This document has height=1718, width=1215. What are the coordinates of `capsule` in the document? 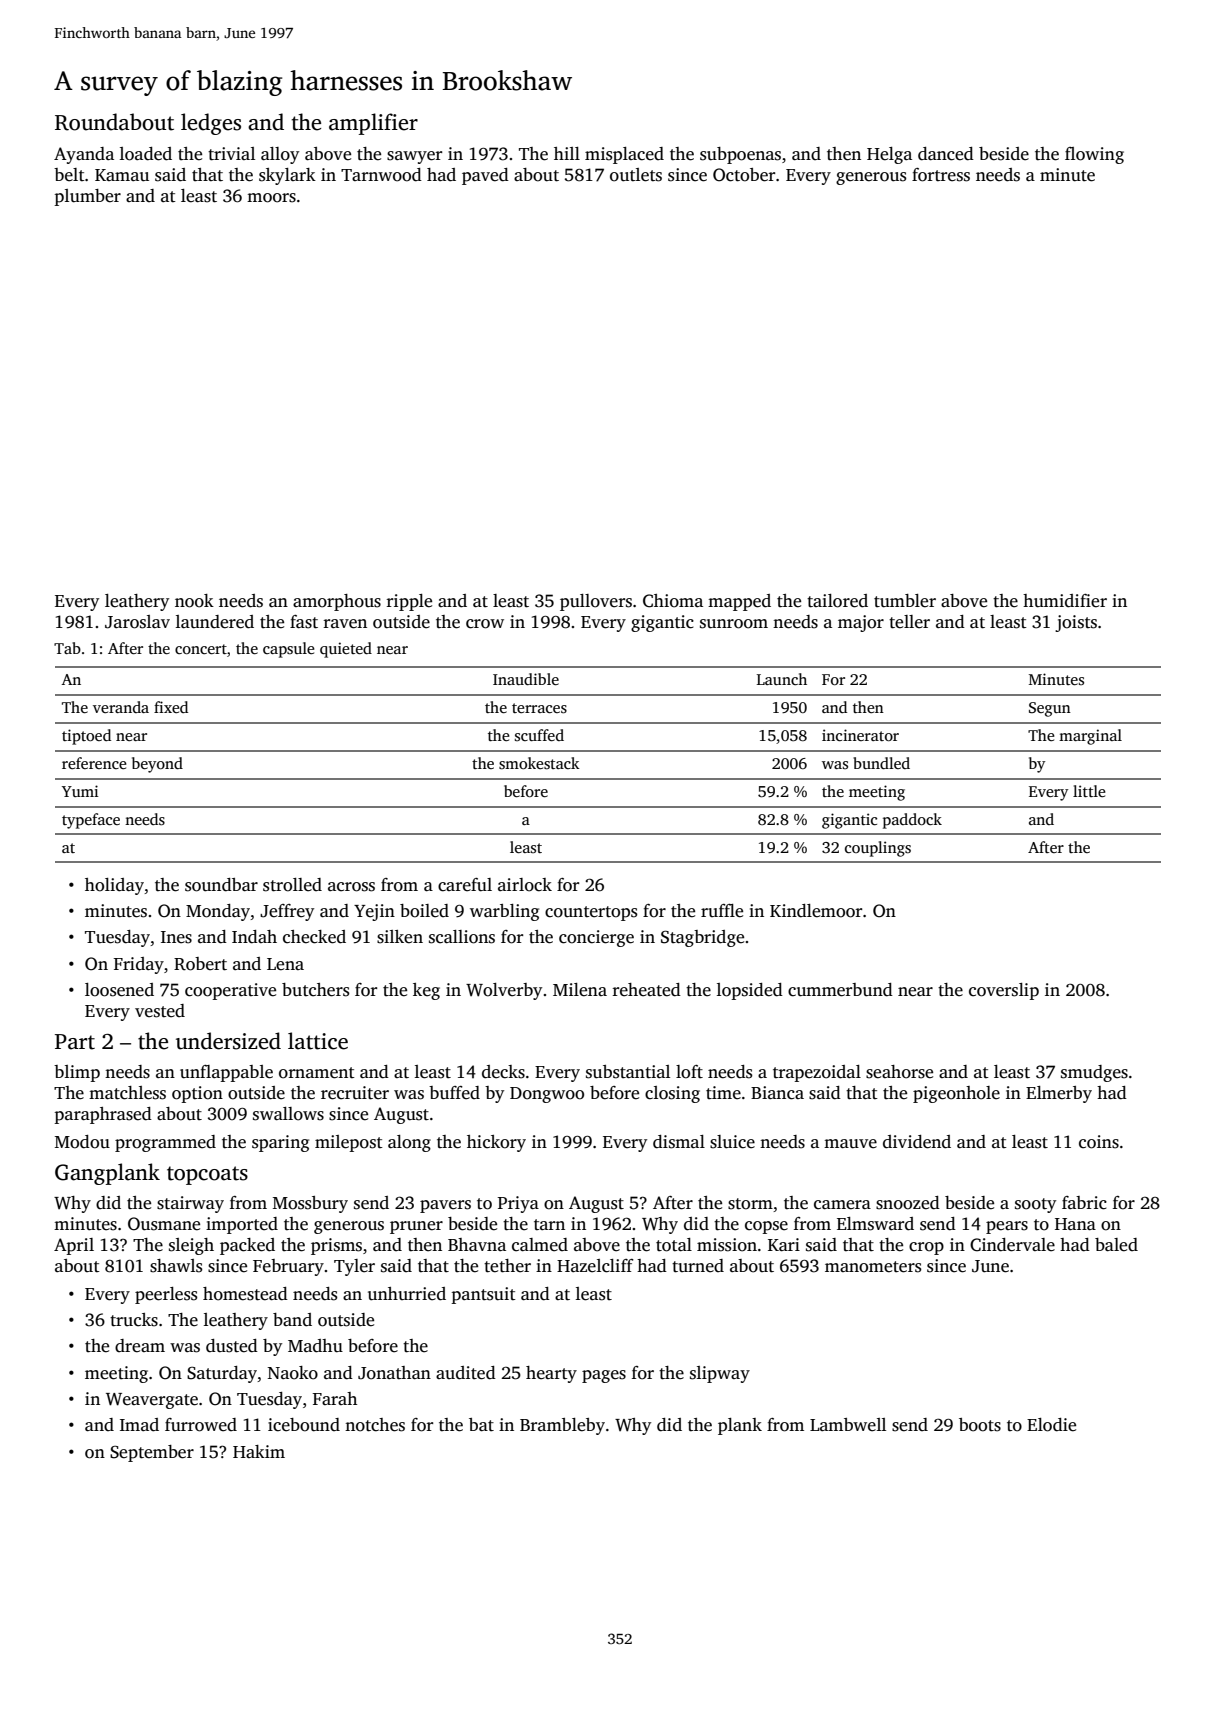 It's located at (288, 650).
